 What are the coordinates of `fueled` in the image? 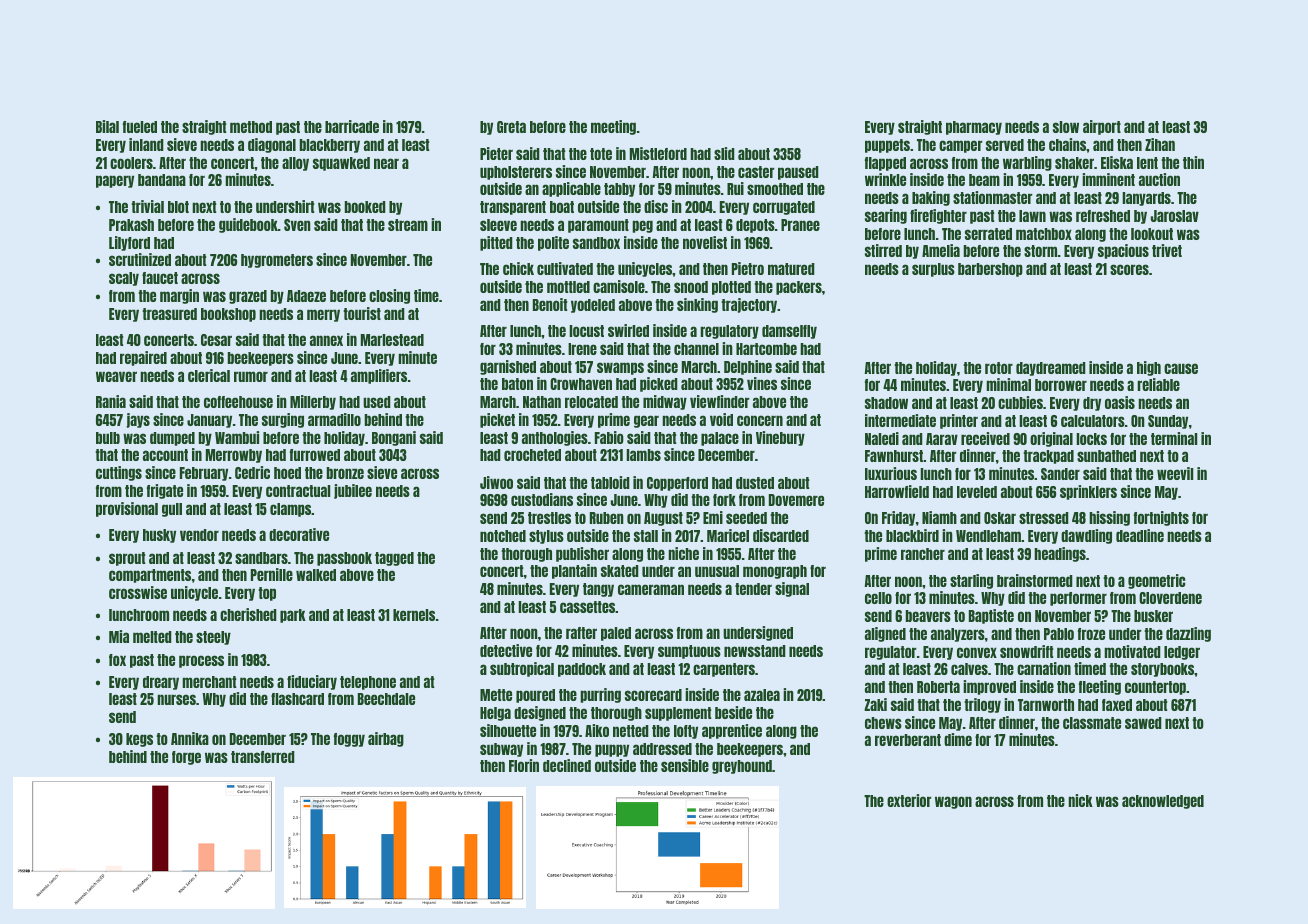 It's located at (140, 127).
